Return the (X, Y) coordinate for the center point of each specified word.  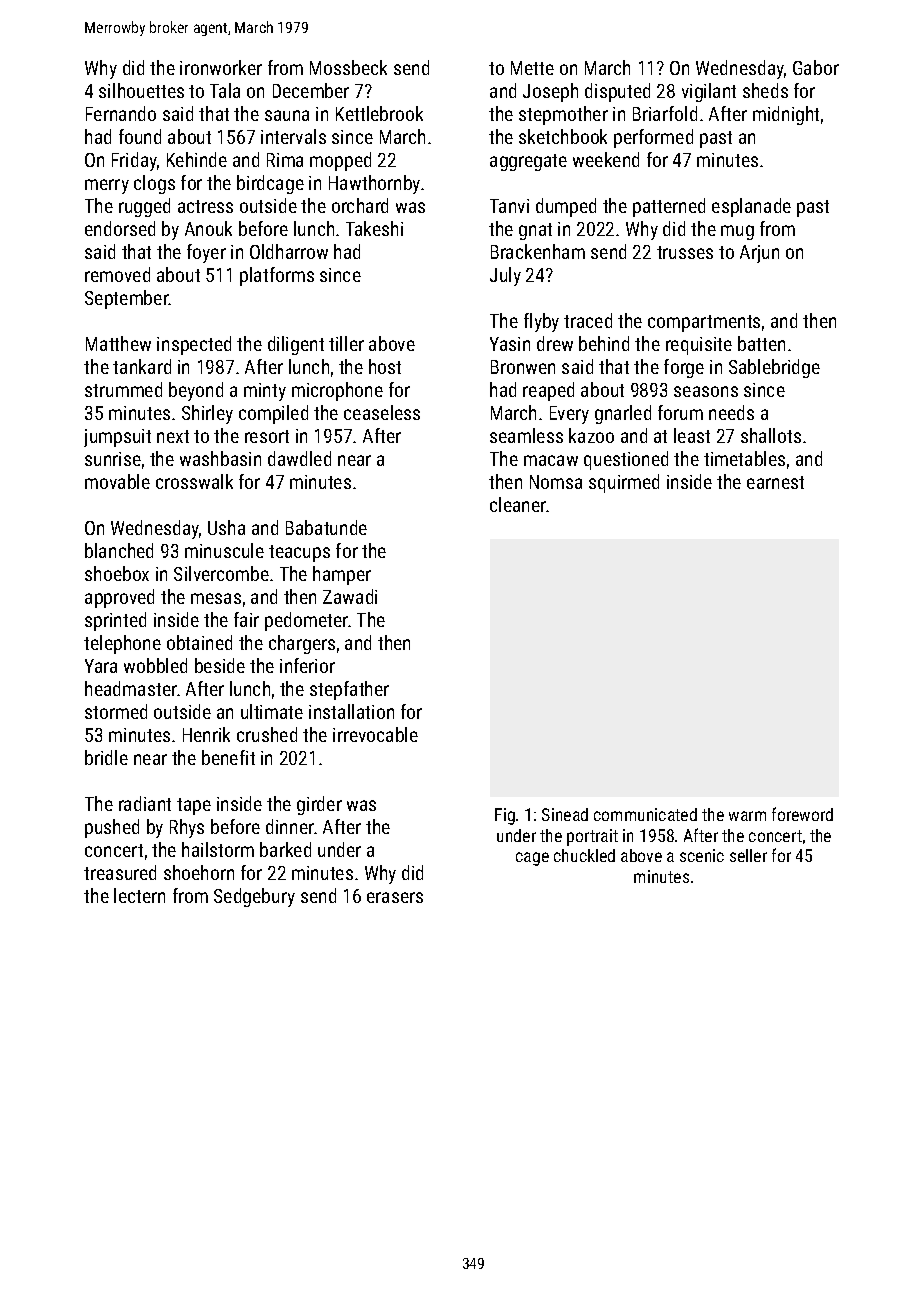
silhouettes (141, 90)
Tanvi (509, 206)
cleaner (518, 504)
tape (194, 806)
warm (747, 816)
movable (117, 481)
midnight (786, 115)
